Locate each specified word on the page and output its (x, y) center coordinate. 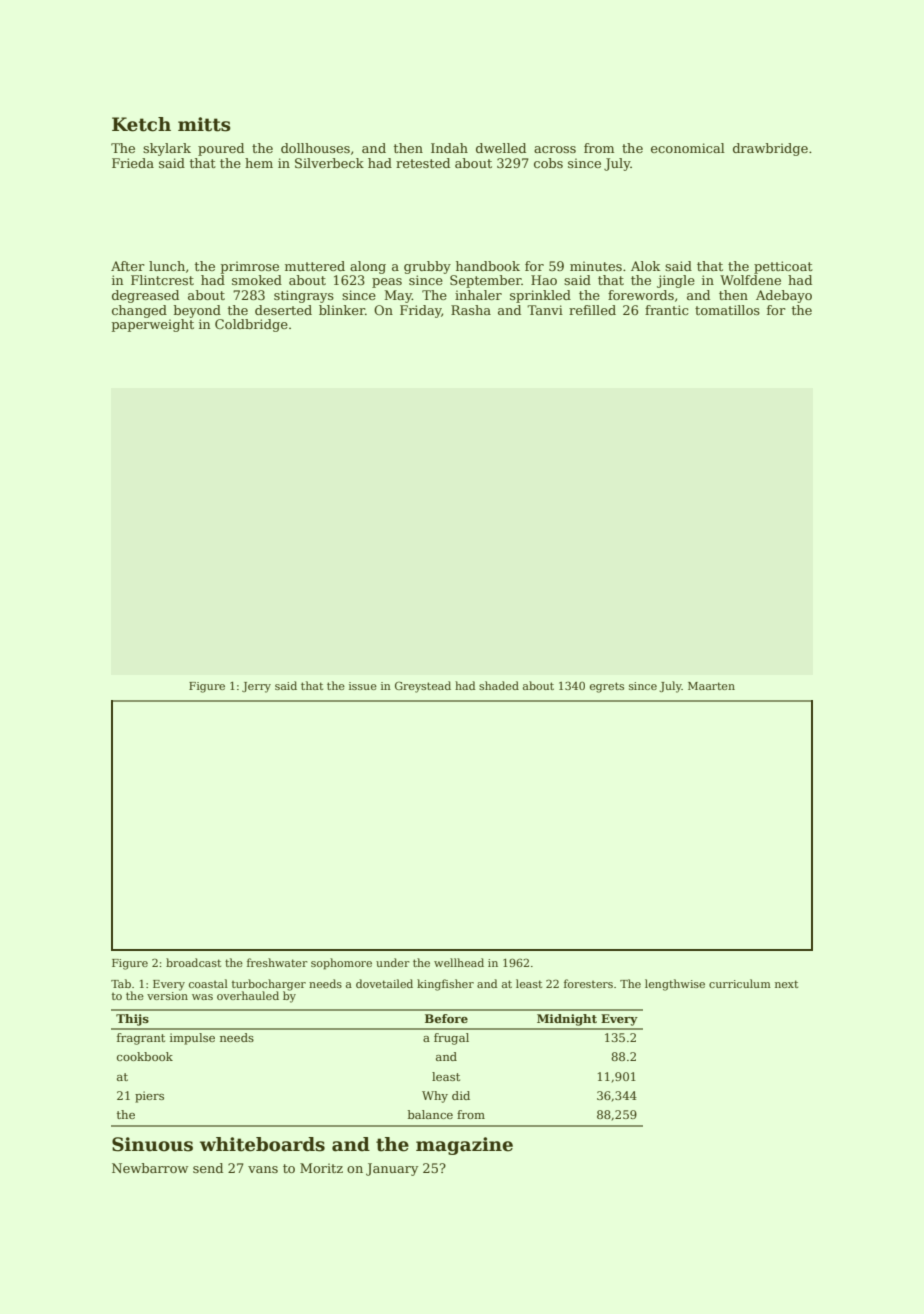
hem (259, 163)
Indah (449, 148)
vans (263, 1169)
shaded (499, 685)
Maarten (711, 686)
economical (688, 148)
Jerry (256, 687)
